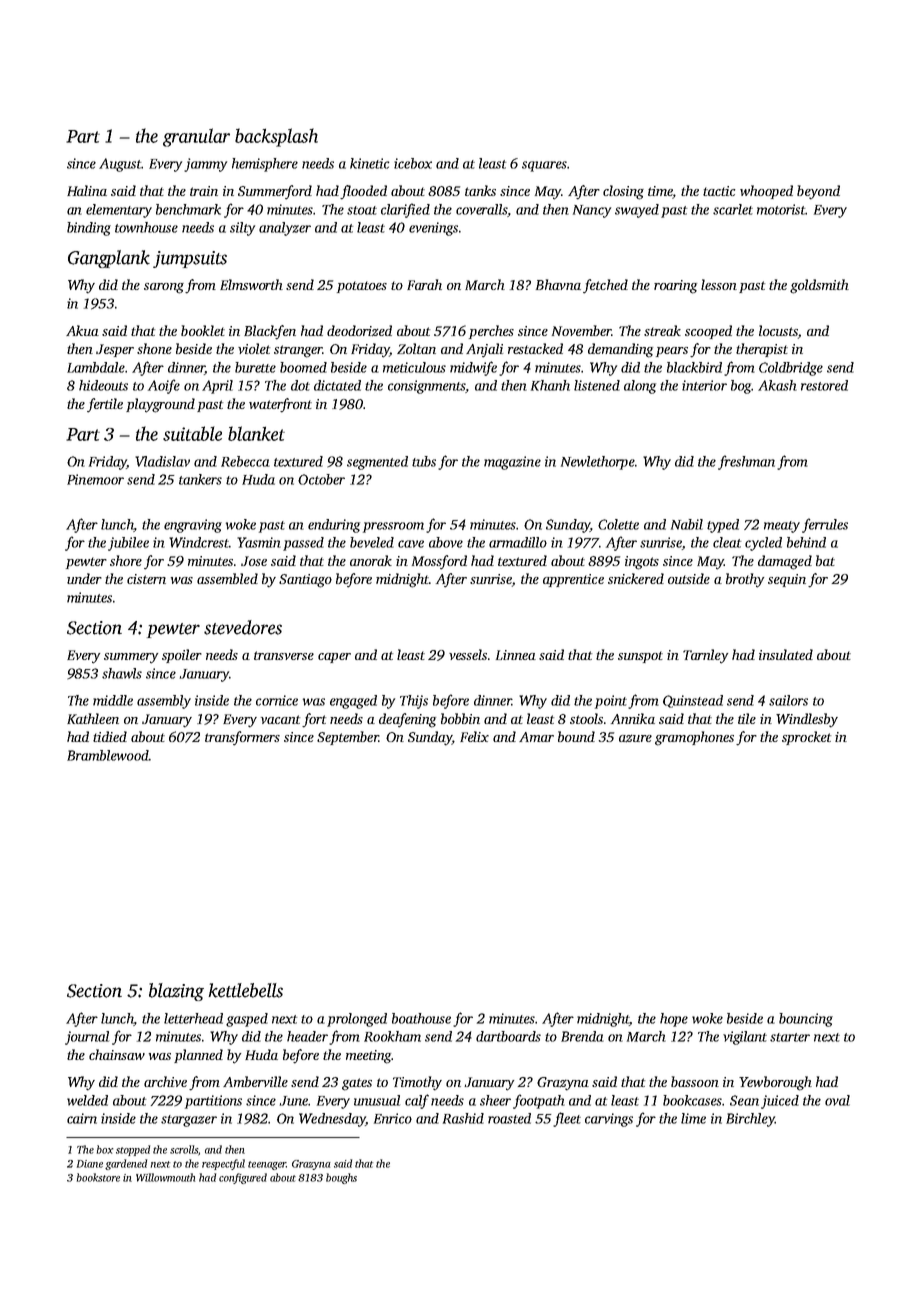  Describe the element at coordinates (509, 1118) in the screenshot. I see `roasted` at that location.
